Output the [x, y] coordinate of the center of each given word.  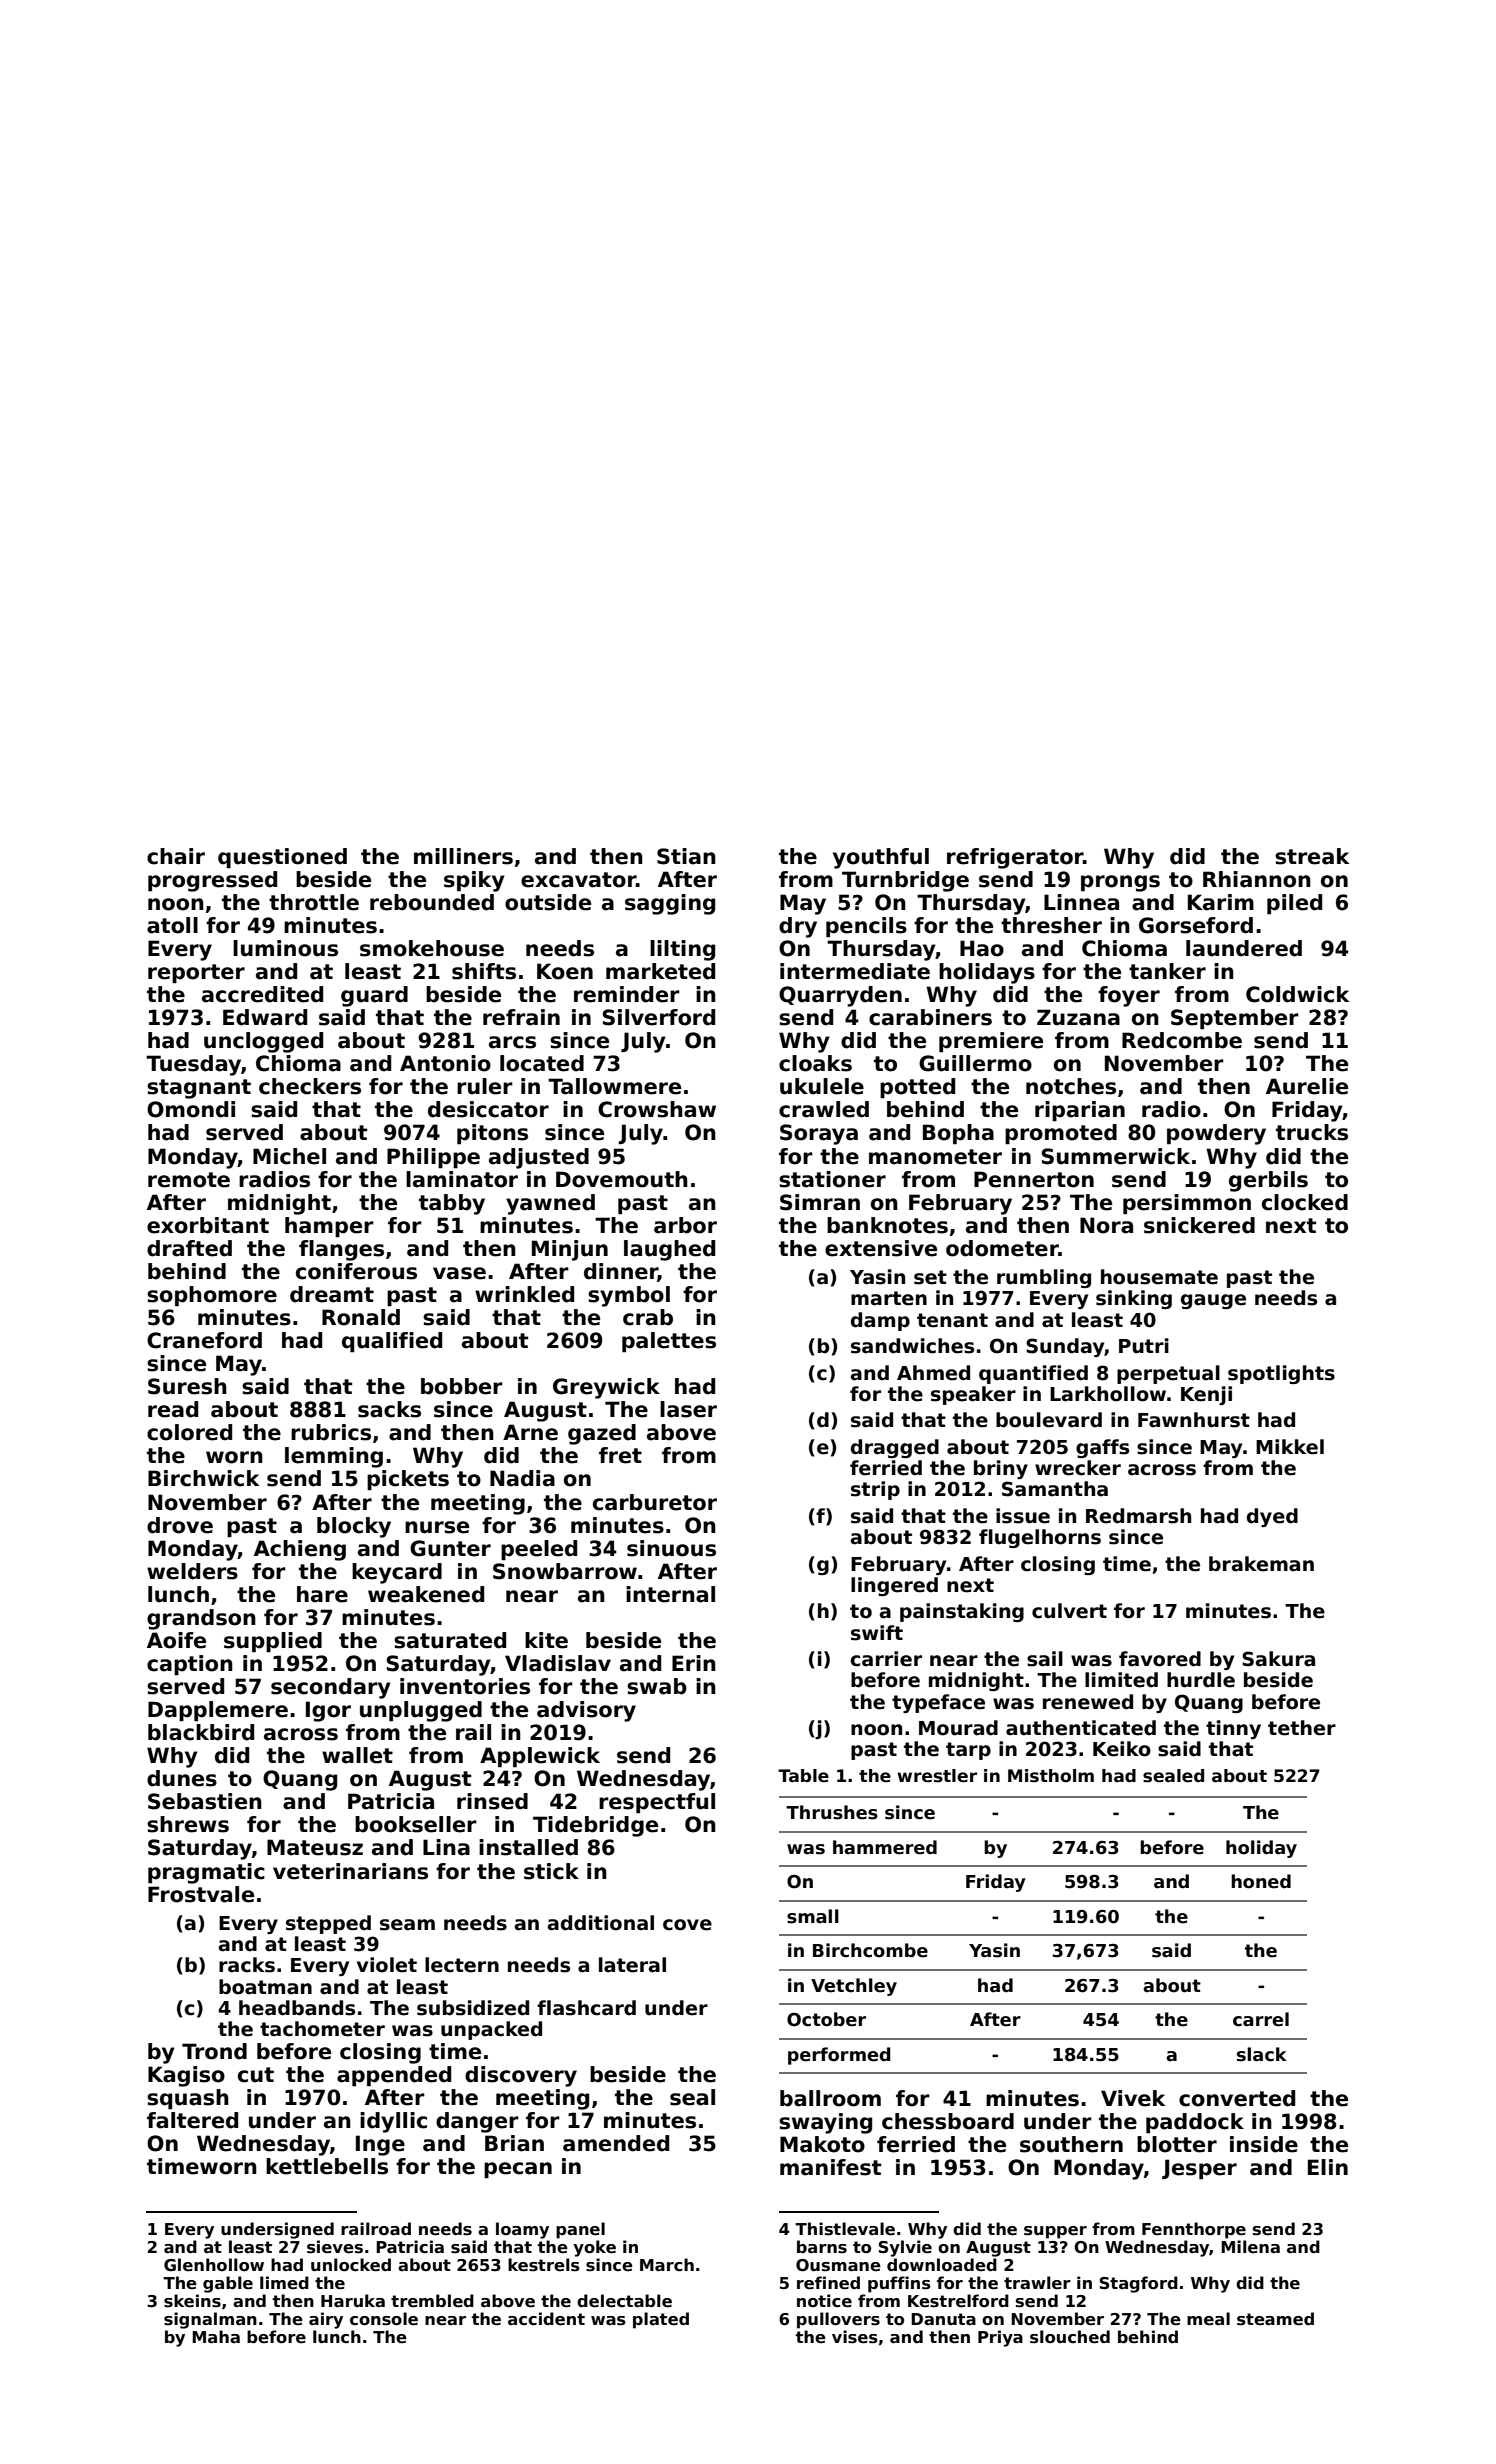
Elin [1328, 2167]
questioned [282, 858]
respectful [657, 1803]
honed [1261, 1881]
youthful [881, 858]
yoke [594, 2248]
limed [284, 2283]
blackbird [201, 1732]
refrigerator [1015, 858]
